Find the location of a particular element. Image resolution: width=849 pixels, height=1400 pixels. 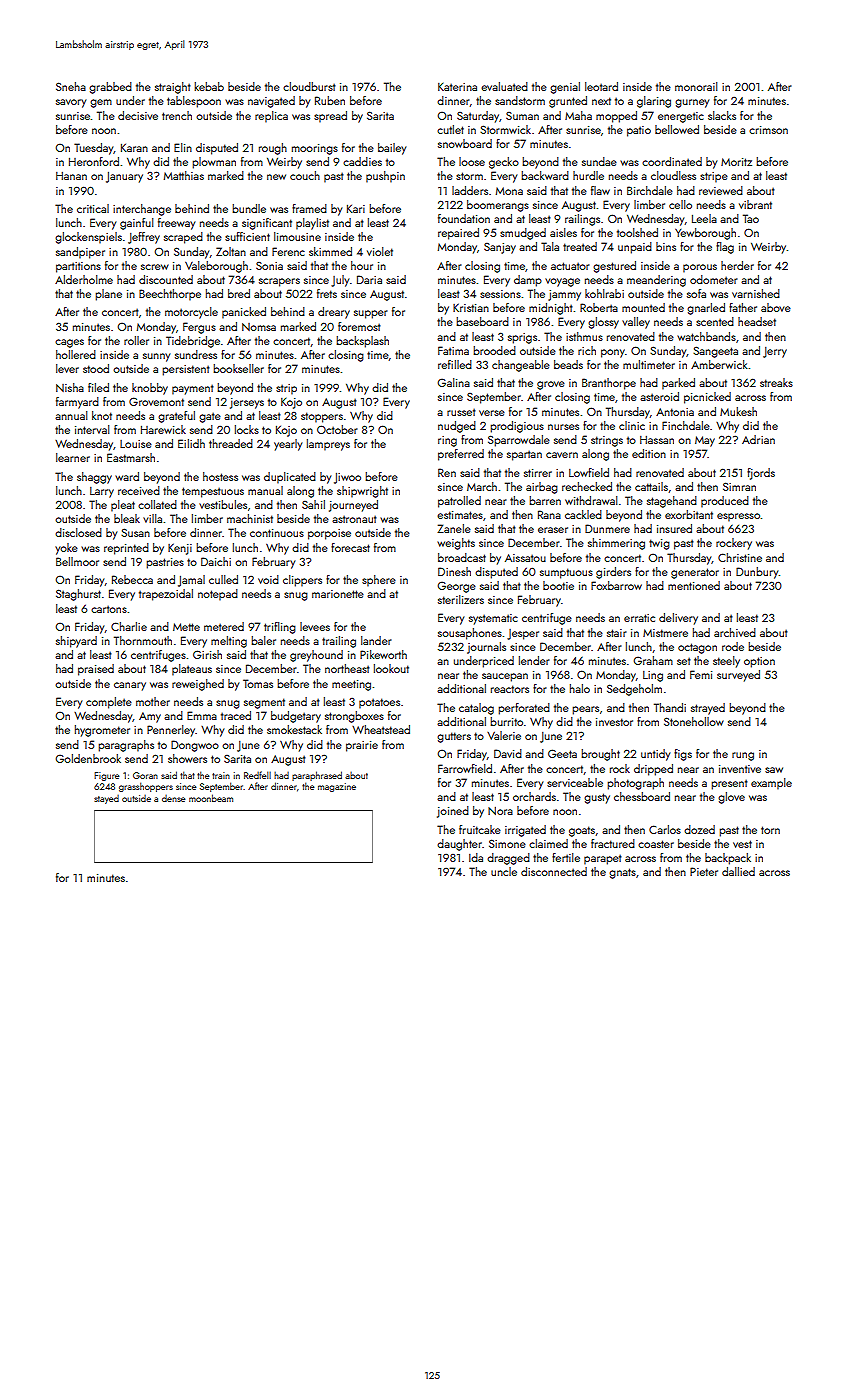

weights is located at coordinates (456, 544).
